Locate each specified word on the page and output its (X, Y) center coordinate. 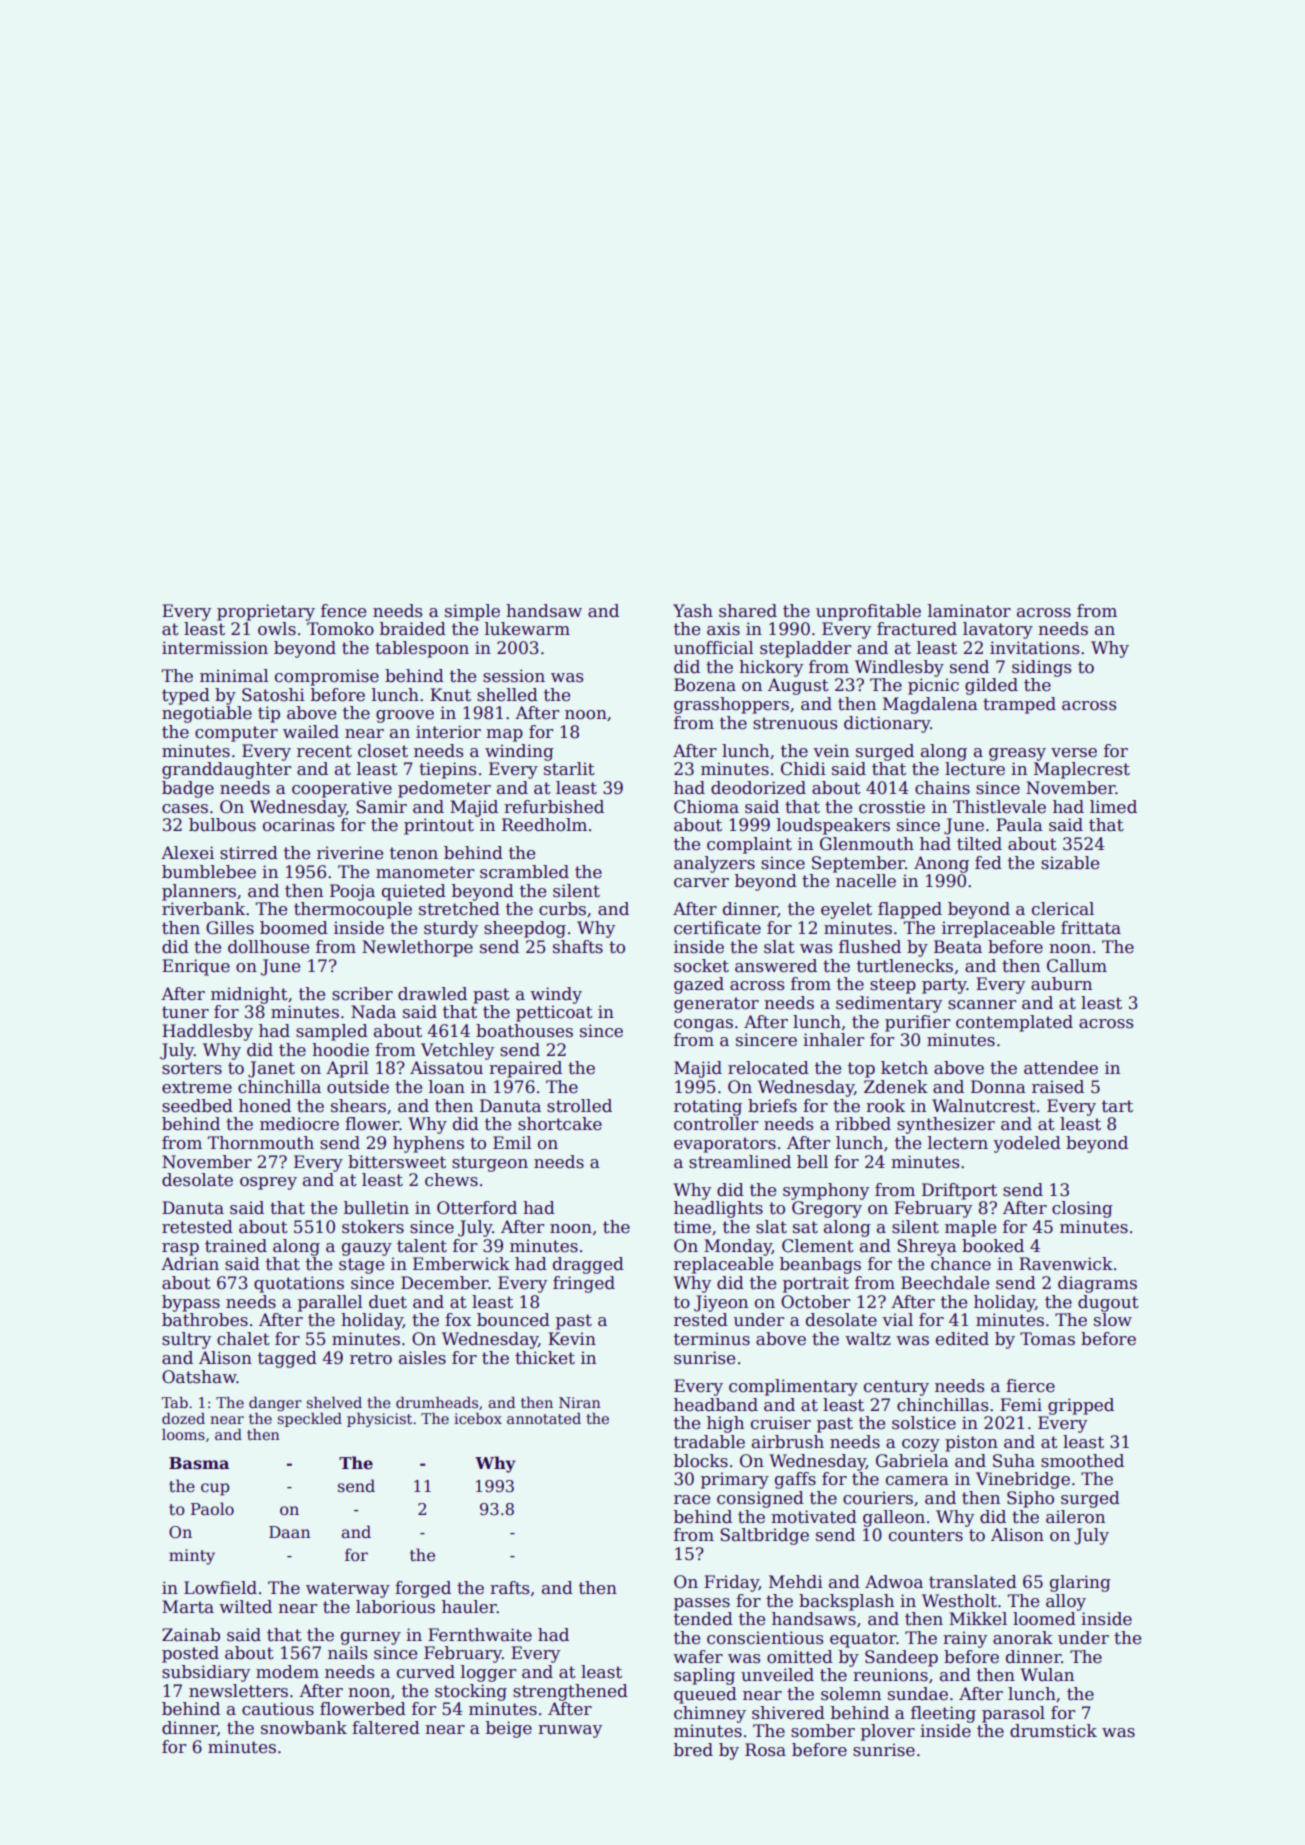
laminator (969, 611)
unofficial (714, 648)
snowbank (304, 1728)
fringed (584, 1284)
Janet (271, 1069)
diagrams (1097, 1284)
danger (275, 1404)
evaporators (725, 1145)
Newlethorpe (417, 948)
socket (701, 966)
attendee (1061, 1068)
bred (693, 1750)
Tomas (1047, 1339)
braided (413, 629)
